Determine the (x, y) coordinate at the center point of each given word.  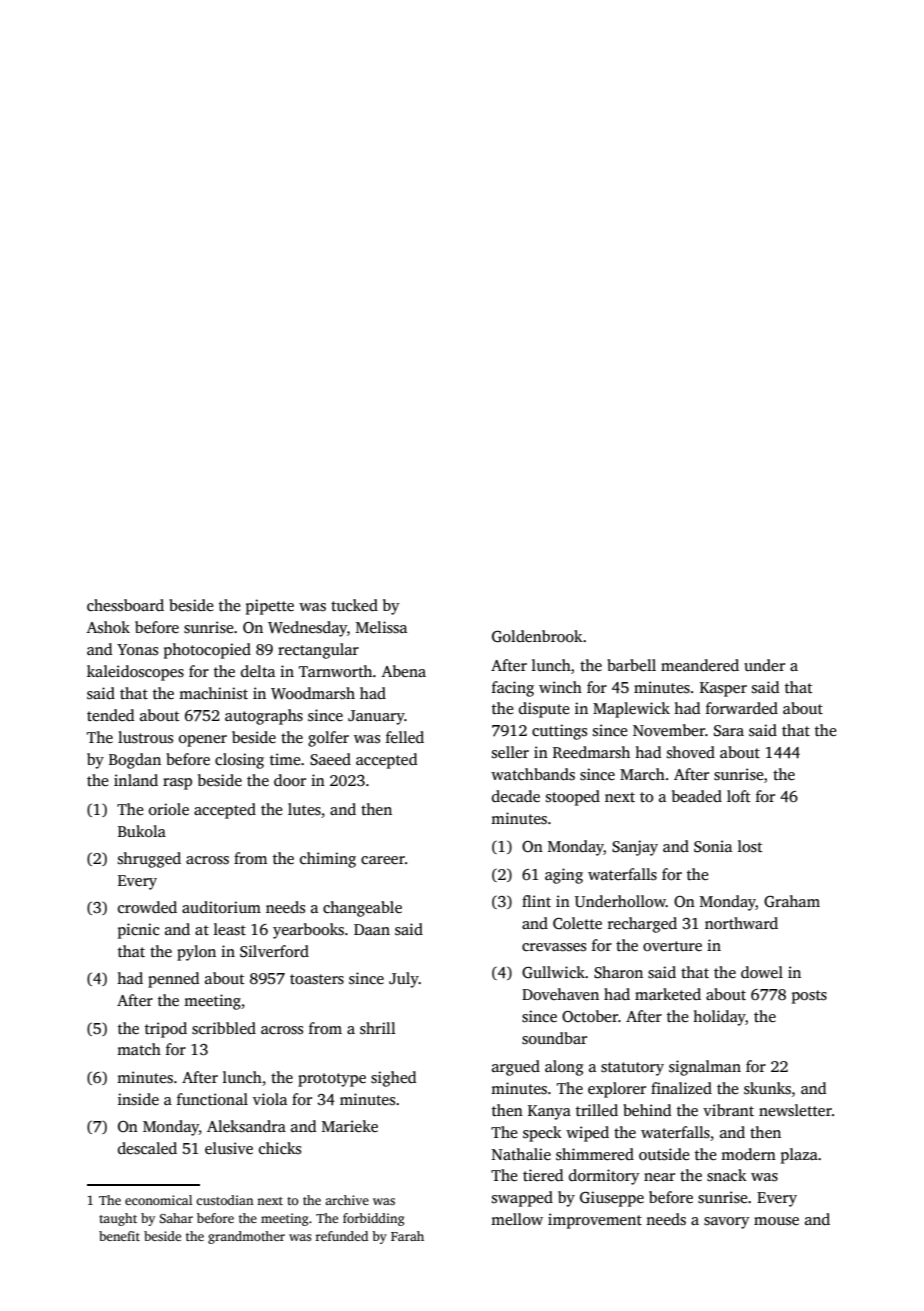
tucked (354, 605)
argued (516, 1068)
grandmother (246, 1237)
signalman (705, 1068)
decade (516, 796)
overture (672, 946)
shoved (691, 752)
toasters (317, 979)
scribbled (224, 1028)
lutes (304, 809)
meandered (700, 665)
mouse (776, 1221)
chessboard (125, 605)
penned (173, 980)
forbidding (373, 1219)
